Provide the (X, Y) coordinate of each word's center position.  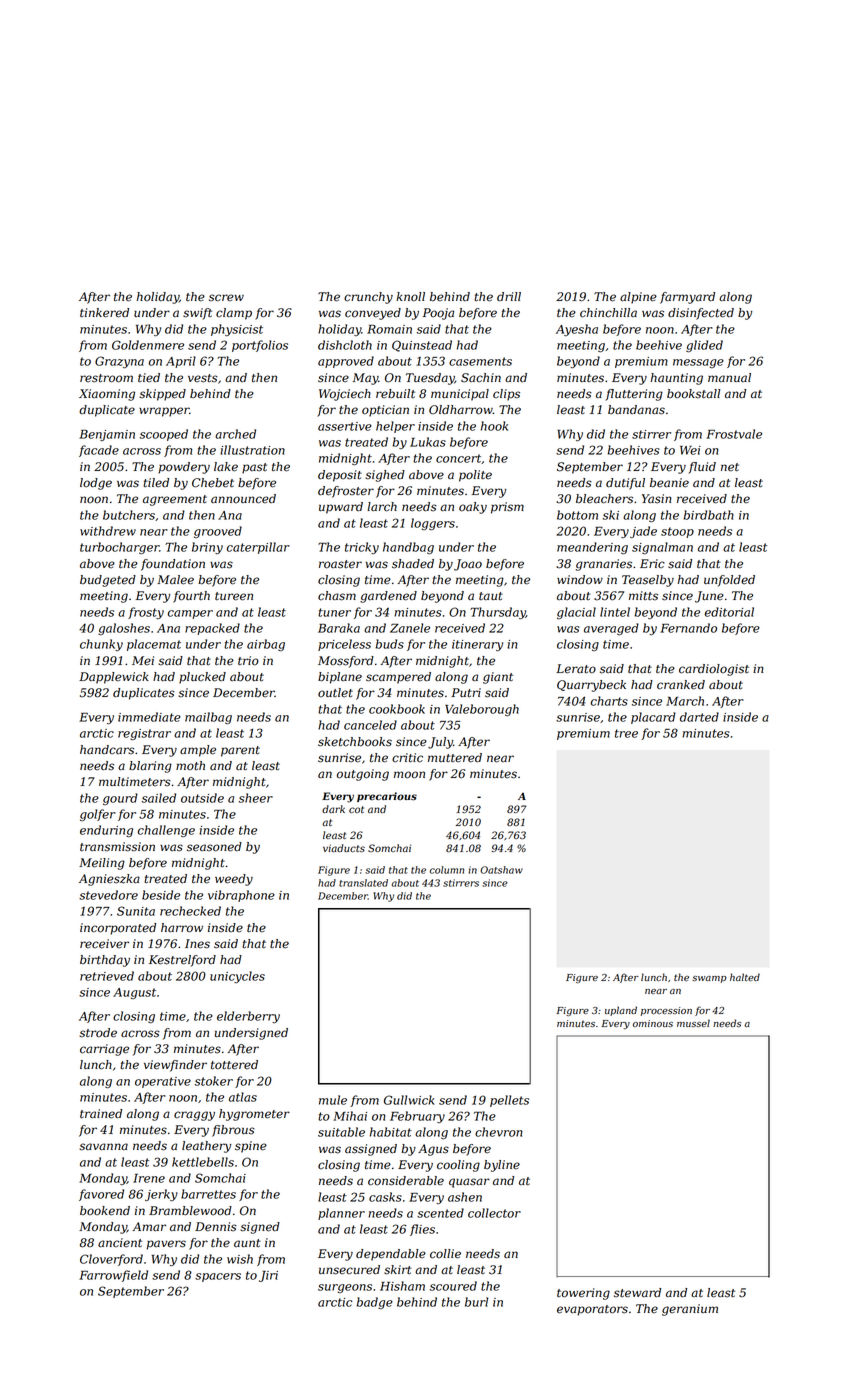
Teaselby (648, 581)
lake (226, 467)
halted (745, 977)
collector (494, 1213)
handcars (107, 750)
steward (637, 1293)
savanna (103, 1147)
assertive (345, 426)
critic (407, 758)
